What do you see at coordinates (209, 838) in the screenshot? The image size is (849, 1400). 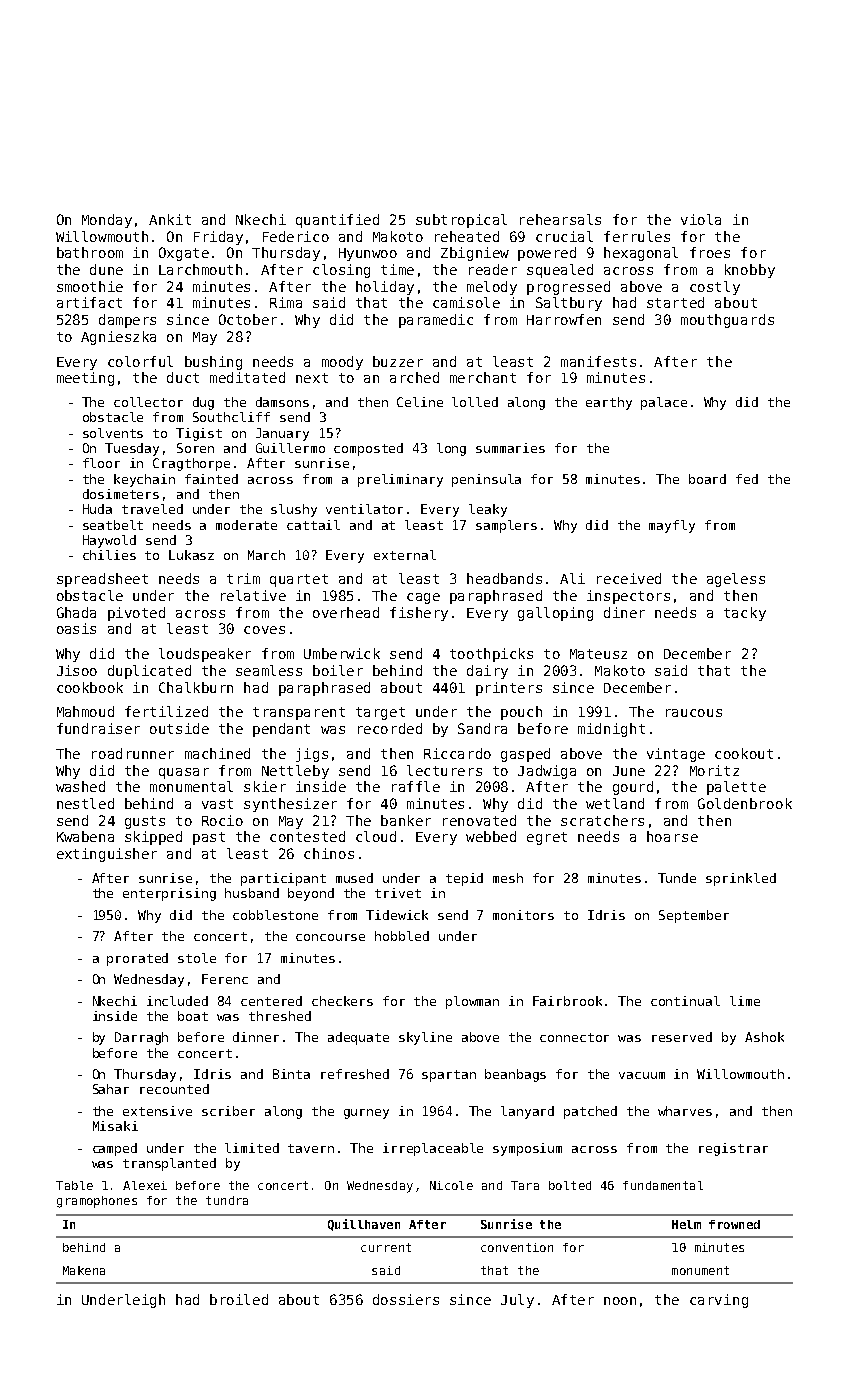 I see `past` at bounding box center [209, 838].
